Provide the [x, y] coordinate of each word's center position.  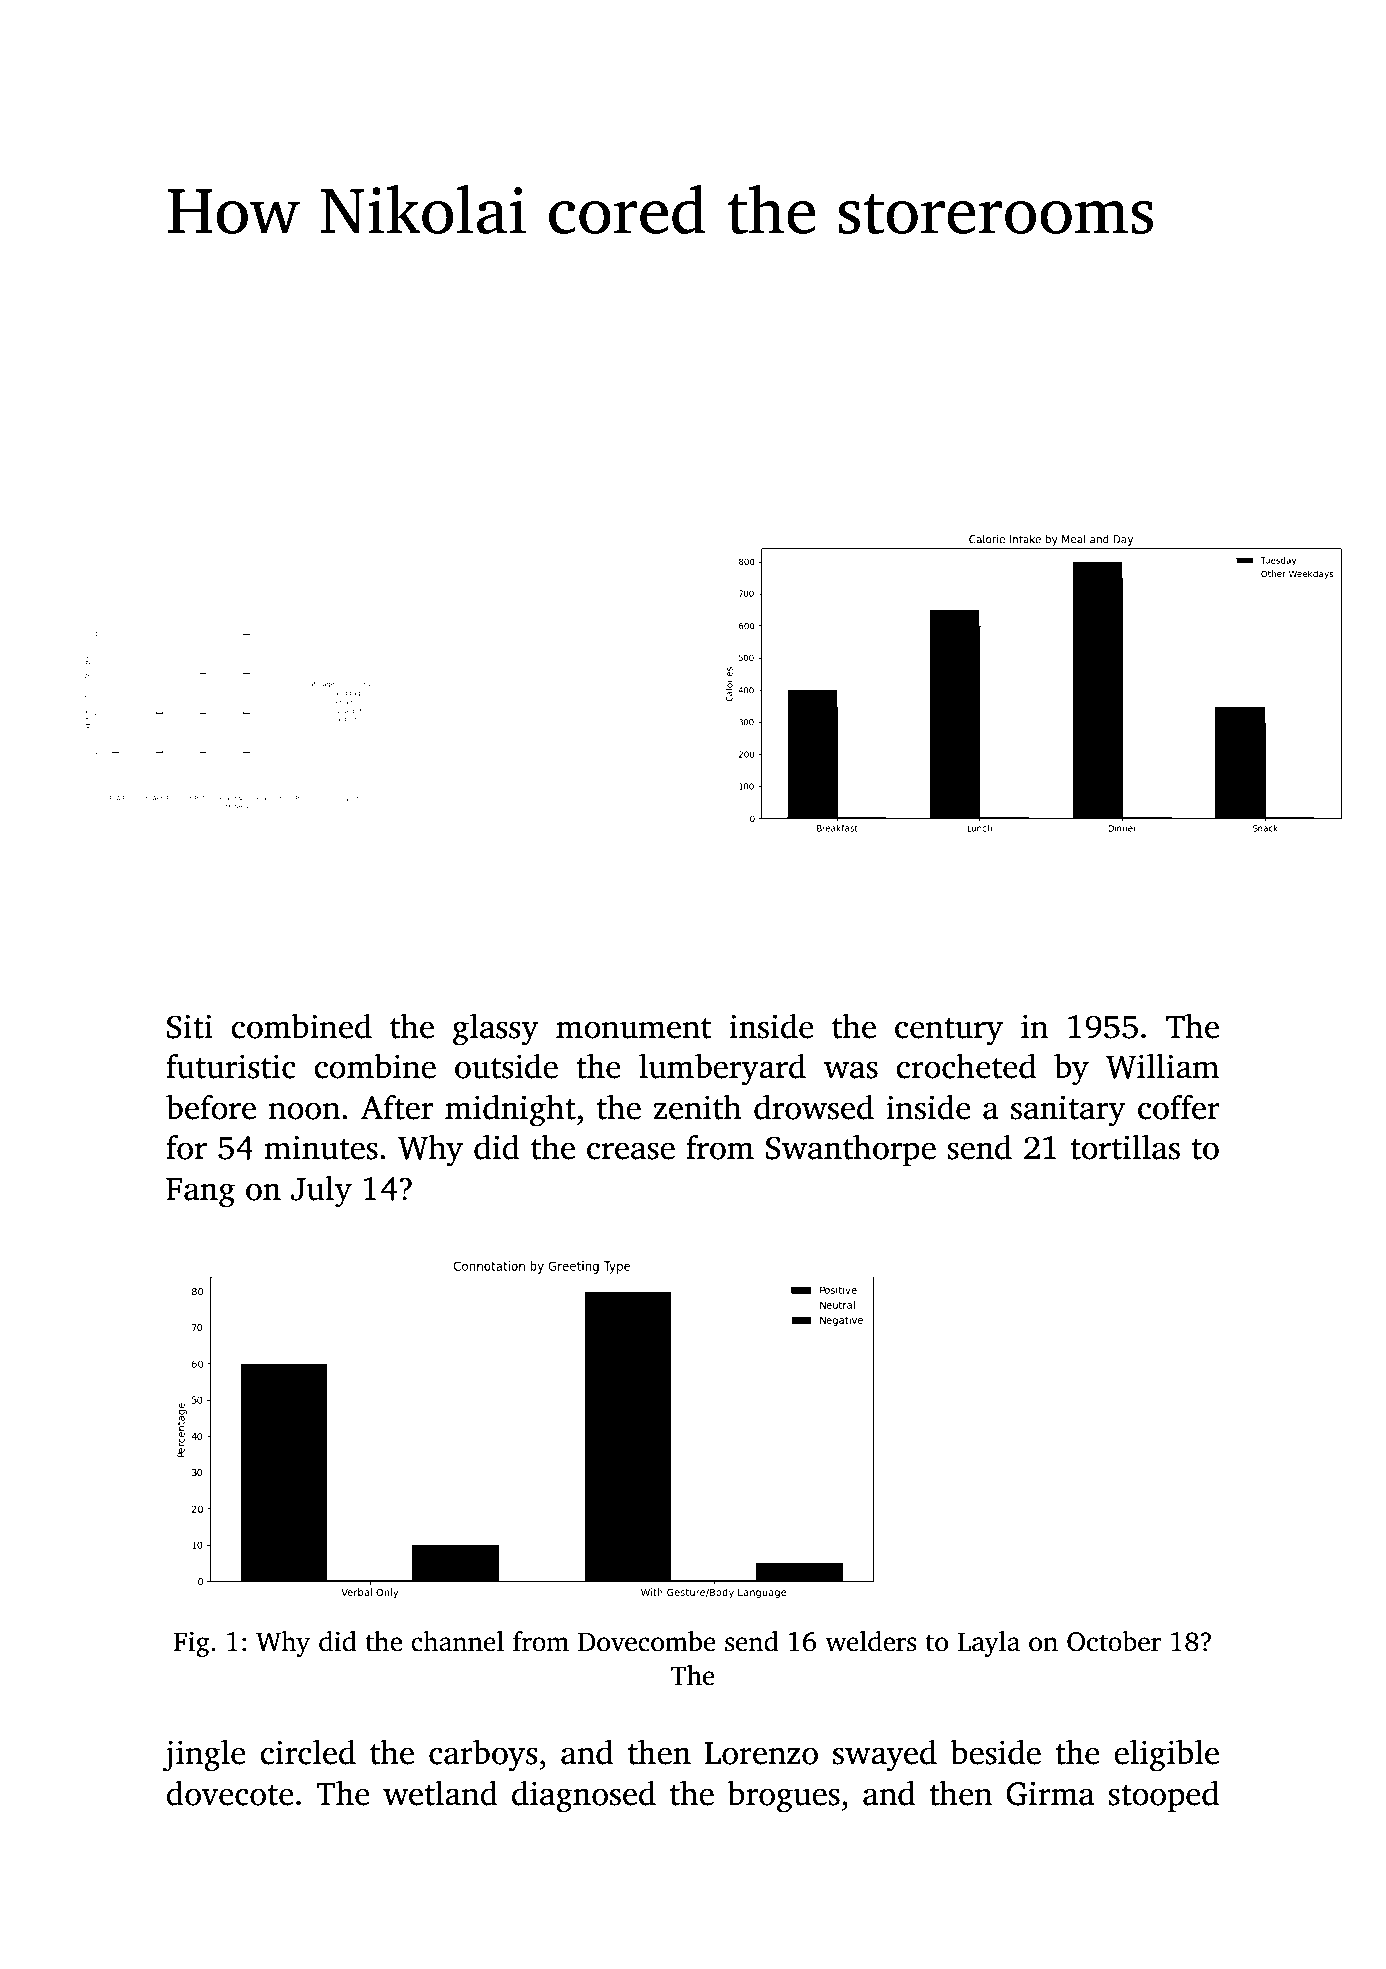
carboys [483, 1756]
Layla [988, 1644]
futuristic [231, 1066]
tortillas [1125, 1147]
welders [871, 1641]
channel [457, 1641]
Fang [200, 1193]
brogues [783, 1796]
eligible [1166, 1756]
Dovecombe [647, 1641]
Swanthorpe [851, 1150]
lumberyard [722, 1070]
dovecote [230, 1793]
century [949, 1032]
